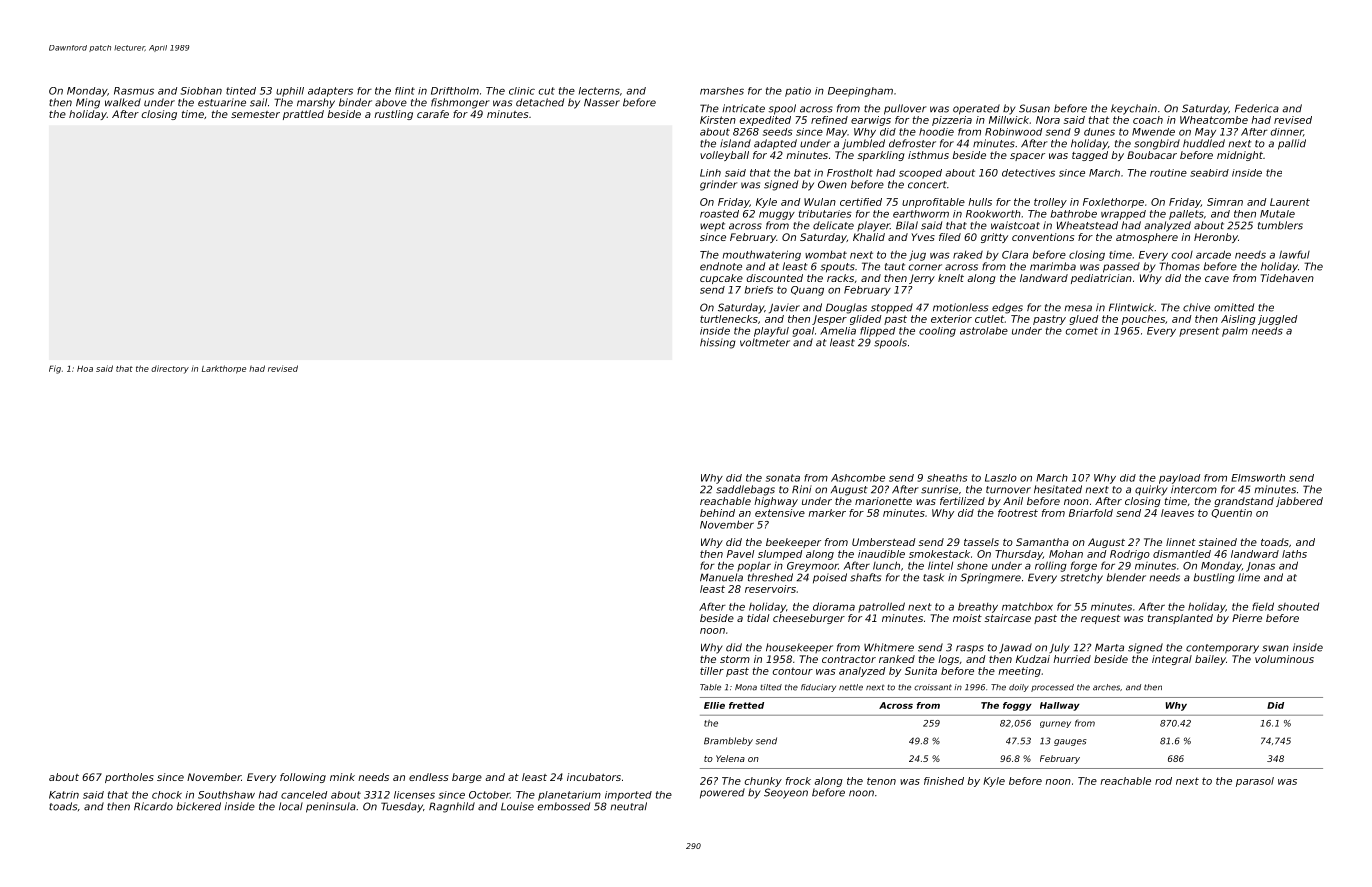 The height and width of the screenshot is (887, 1372). What do you see at coordinates (758, 618) in the screenshot?
I see `tidal` at bounding box center [758, 618].
